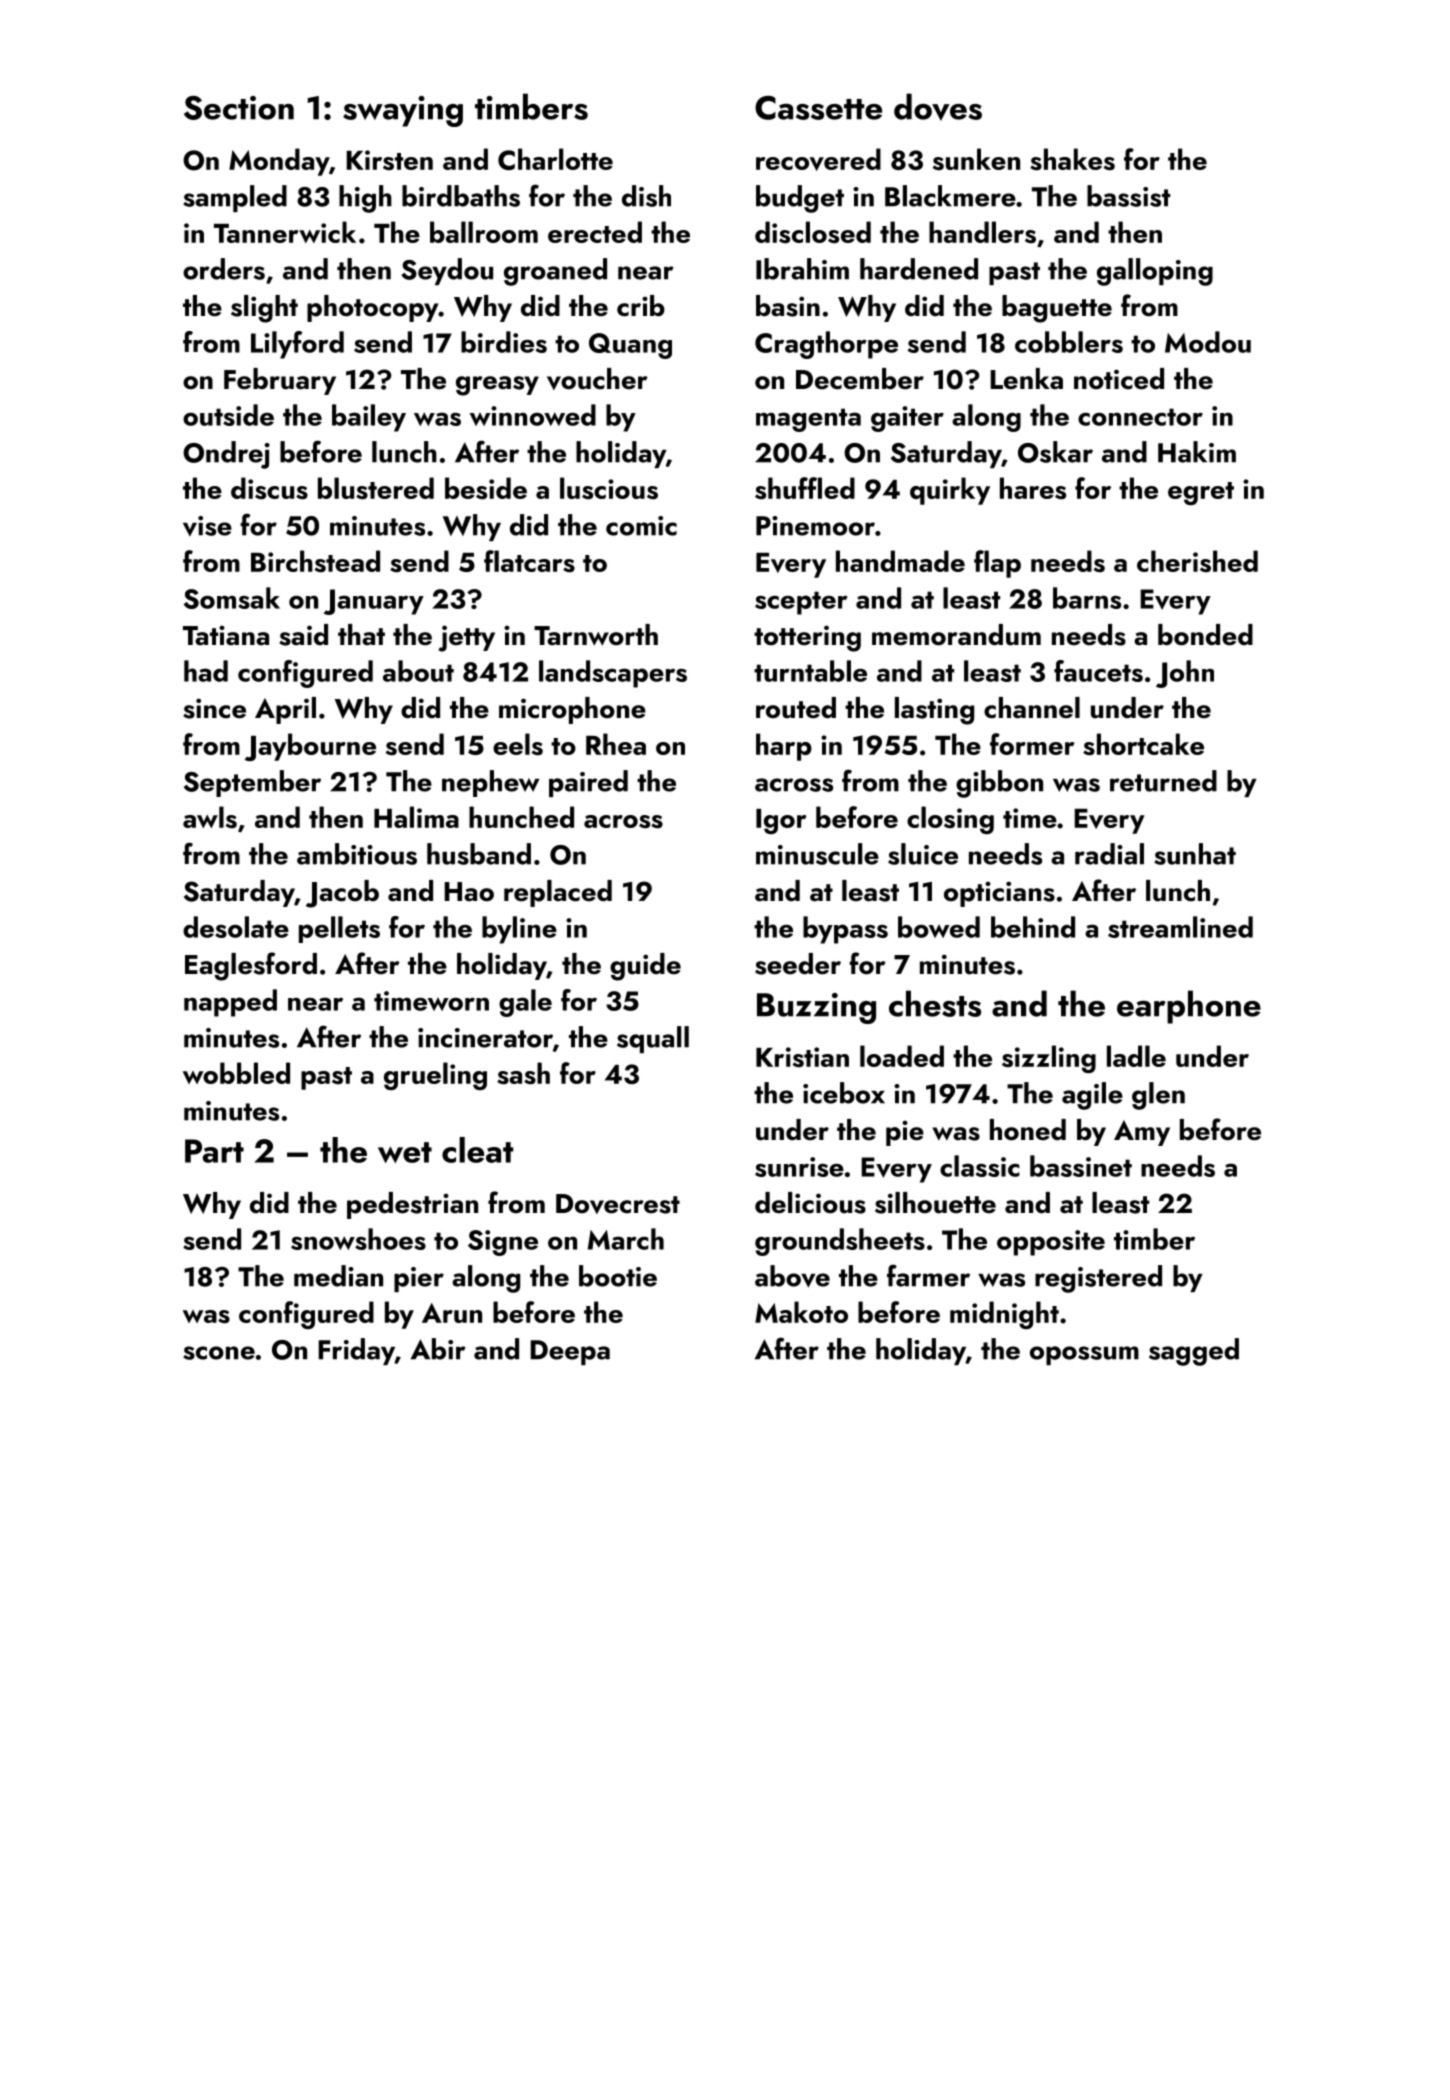 This screenshot has width=1450, height=2100. I want to click on Buzzing, so click(816, 1008).
